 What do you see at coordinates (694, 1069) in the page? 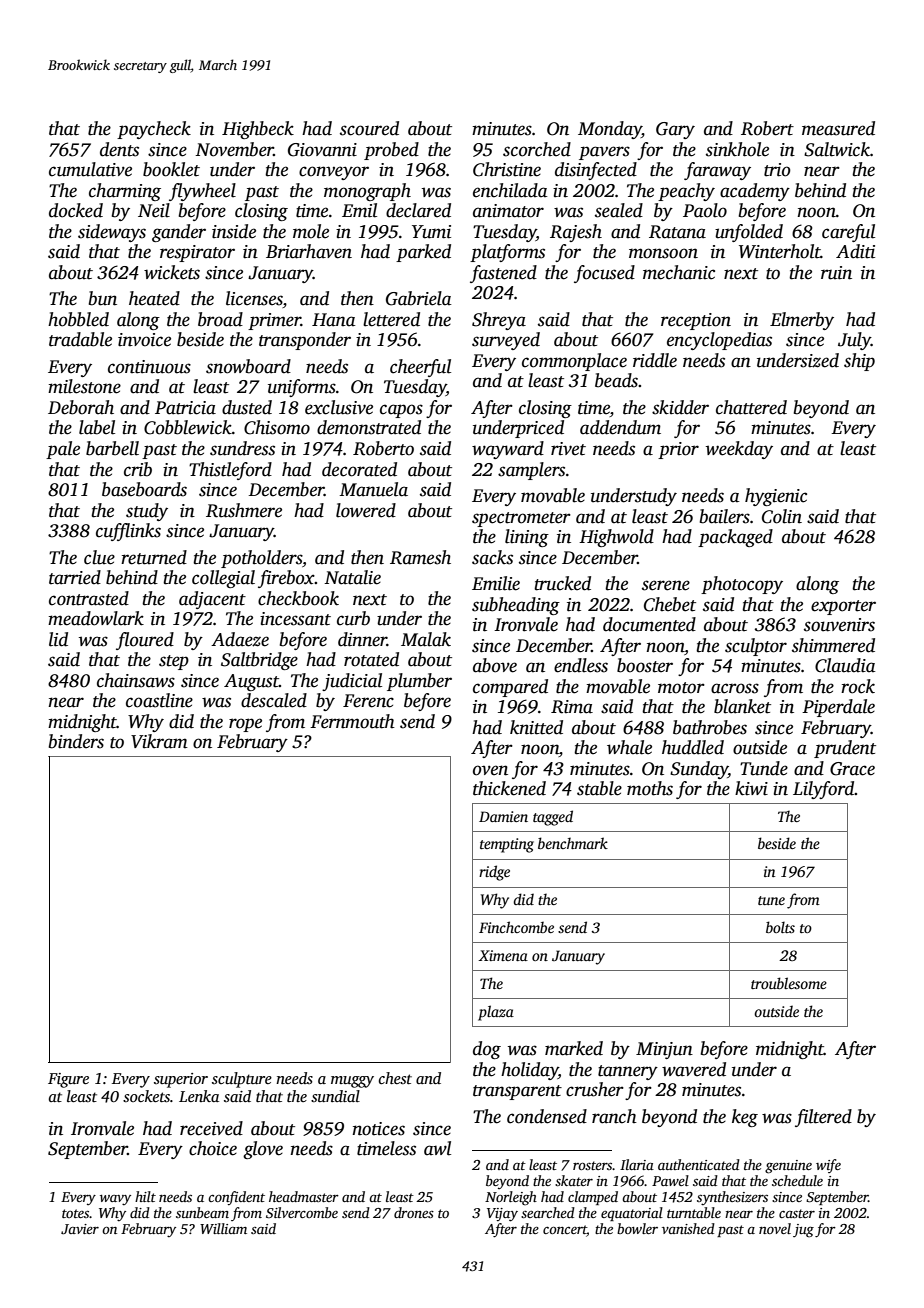
I see `wavered` at bounding box center [694, 1069].
